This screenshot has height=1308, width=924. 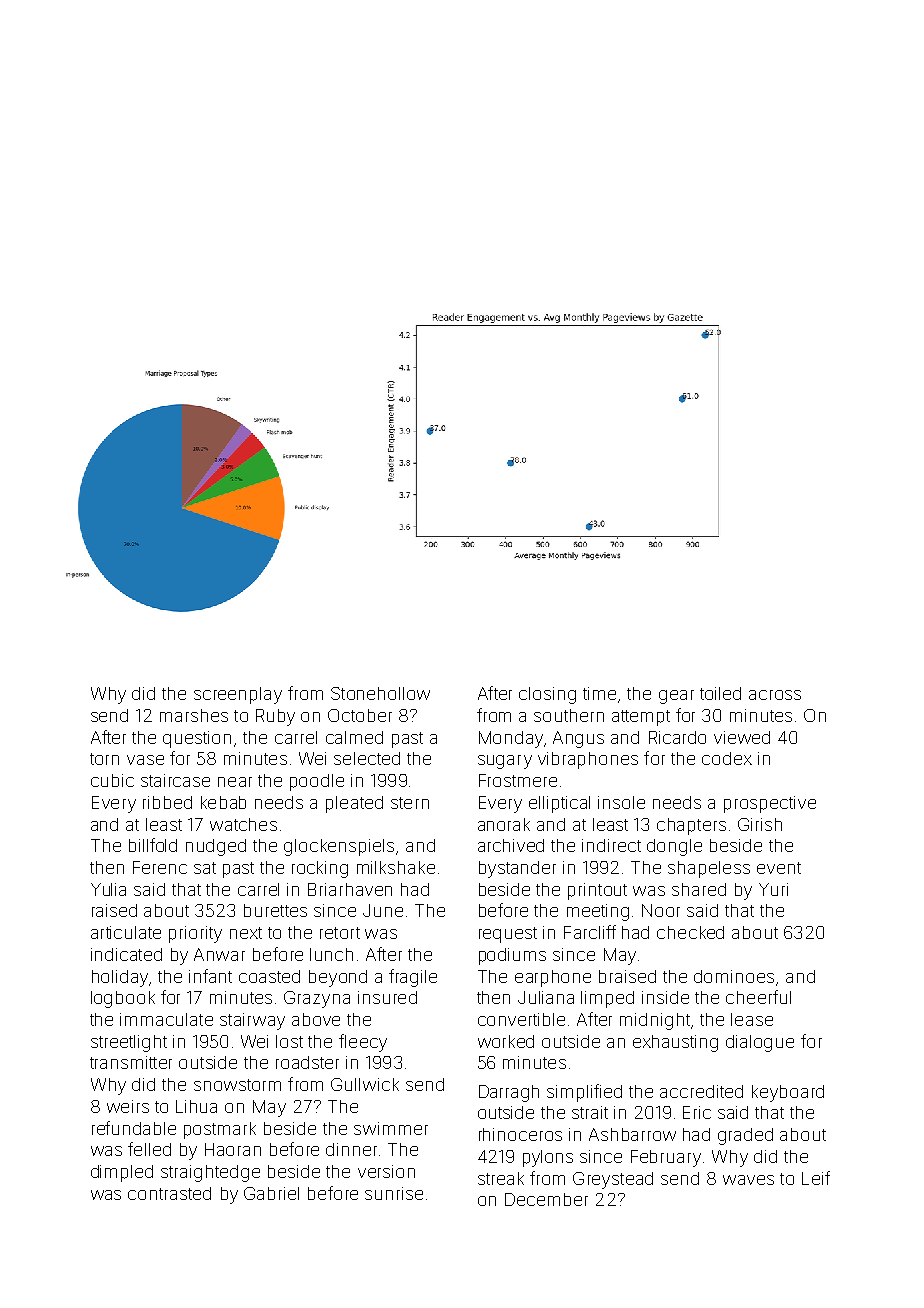 I want to click on articulate, so click(x=126, y=932).
